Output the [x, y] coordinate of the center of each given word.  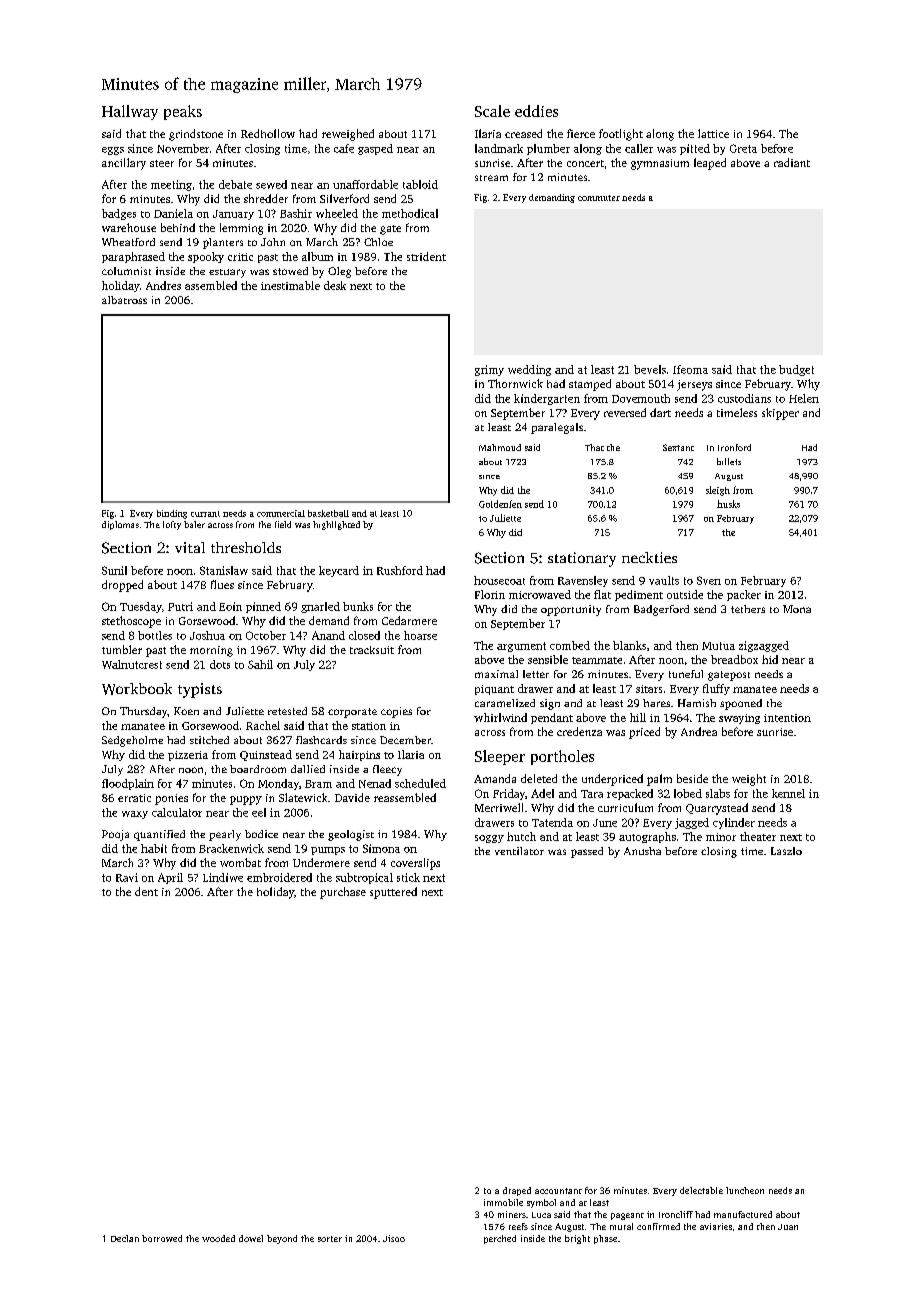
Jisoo [394, 1238]
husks [728, 504]
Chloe [378, 242]
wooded [218, 1238]
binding [172, 514]
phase [605, 1239]
